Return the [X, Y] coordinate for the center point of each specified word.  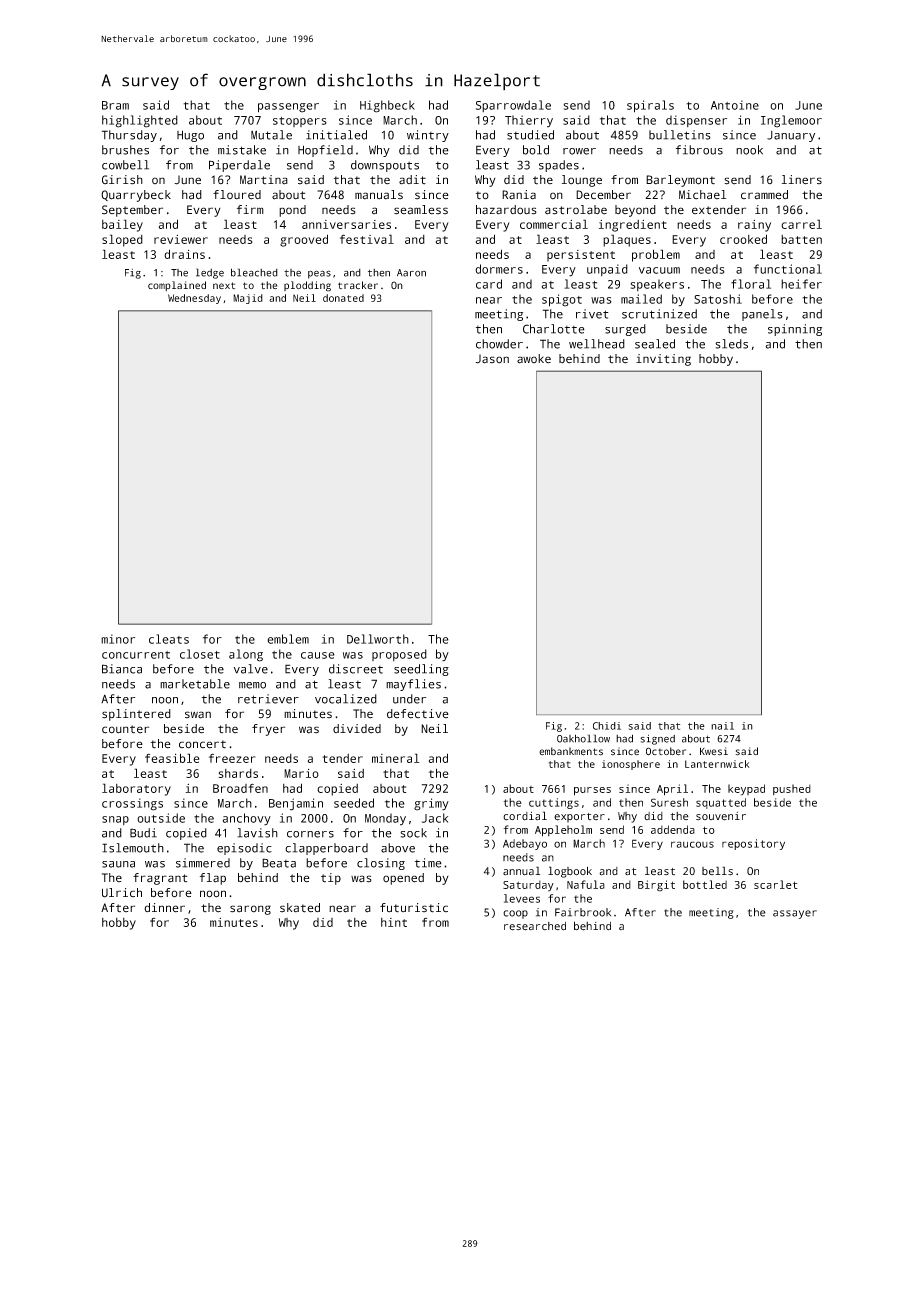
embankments [571, 751]
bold [536, 150]
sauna [118, 864]
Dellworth [378, 639]
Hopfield [325, 151]
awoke [534, 359]
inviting [663, 360]
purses [592, 791]
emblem [288, 639]
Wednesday [194, 299]
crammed [764, 195]
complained [177, 286]
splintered [136, 715]
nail [722, 726]
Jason [492, 359]
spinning [795, 330]
